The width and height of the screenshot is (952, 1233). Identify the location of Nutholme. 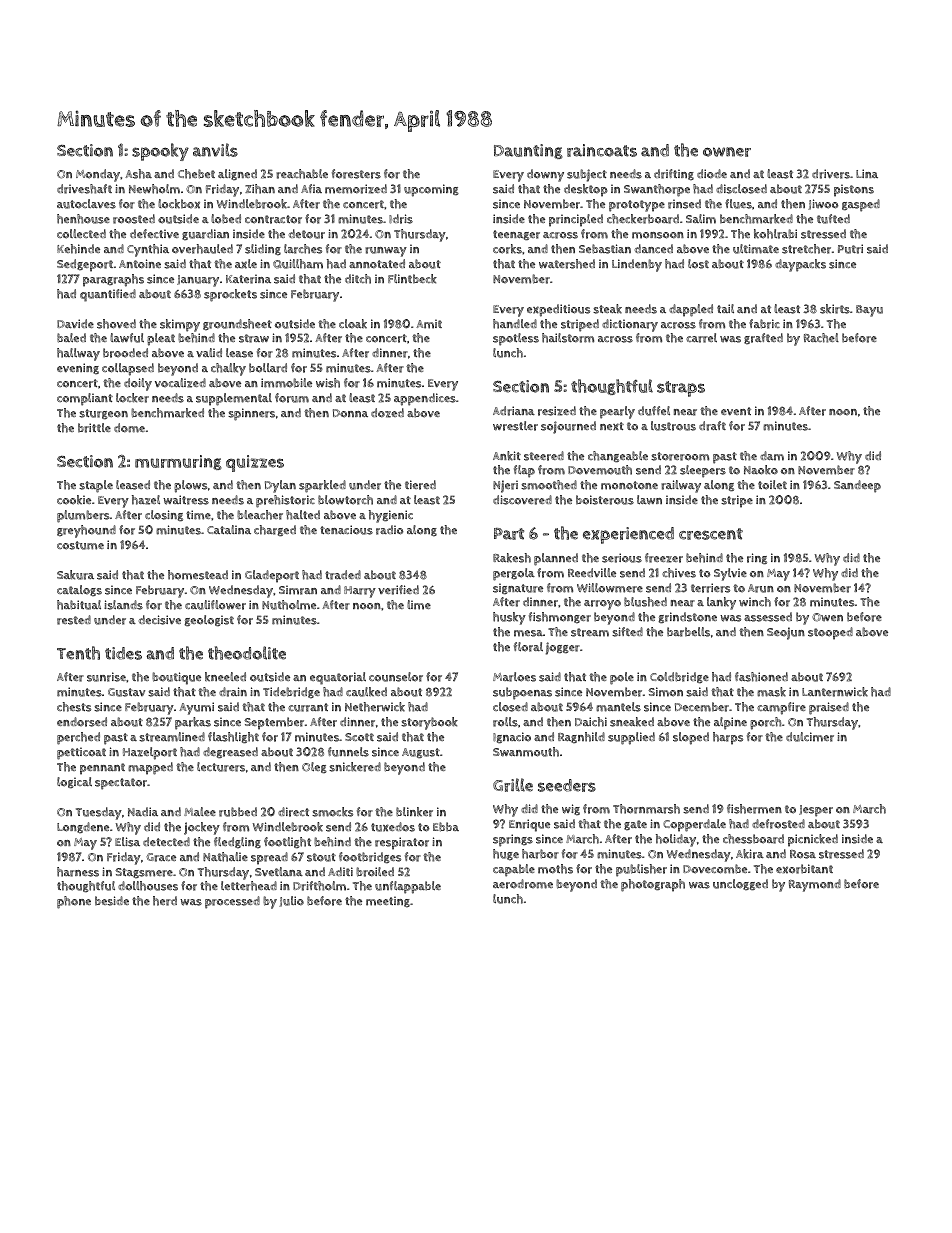
(289, 605).
